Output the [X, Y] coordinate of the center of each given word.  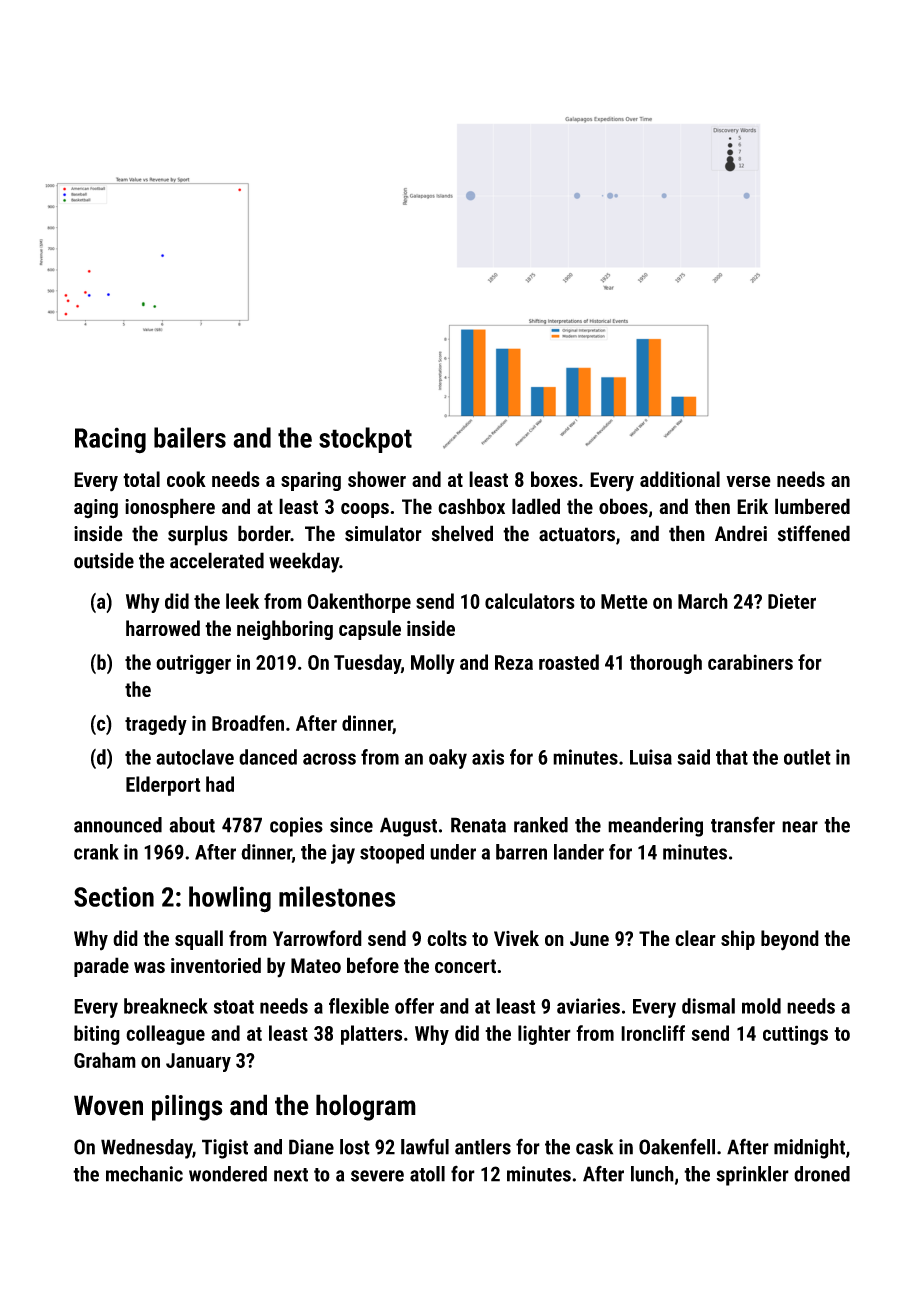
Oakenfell [677, 1146]
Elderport [163, 786]
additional [680, 479]
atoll [427, 1174]
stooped [392, 854]
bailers [190, 437]
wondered [228, 1174]
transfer [743, 824]
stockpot [365, 440]
